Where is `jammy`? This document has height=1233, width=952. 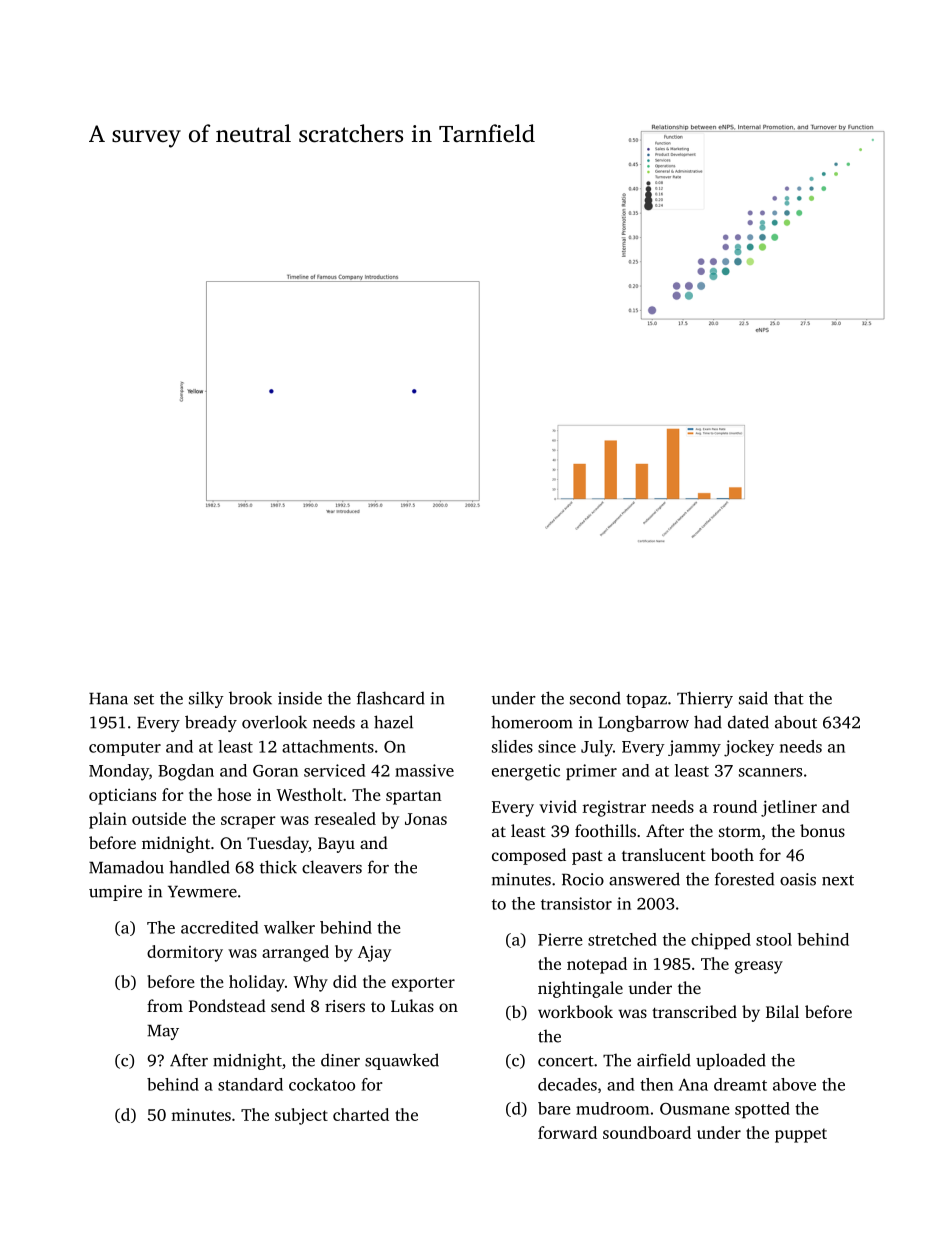
jammy is located at coordinates (694, 748).
